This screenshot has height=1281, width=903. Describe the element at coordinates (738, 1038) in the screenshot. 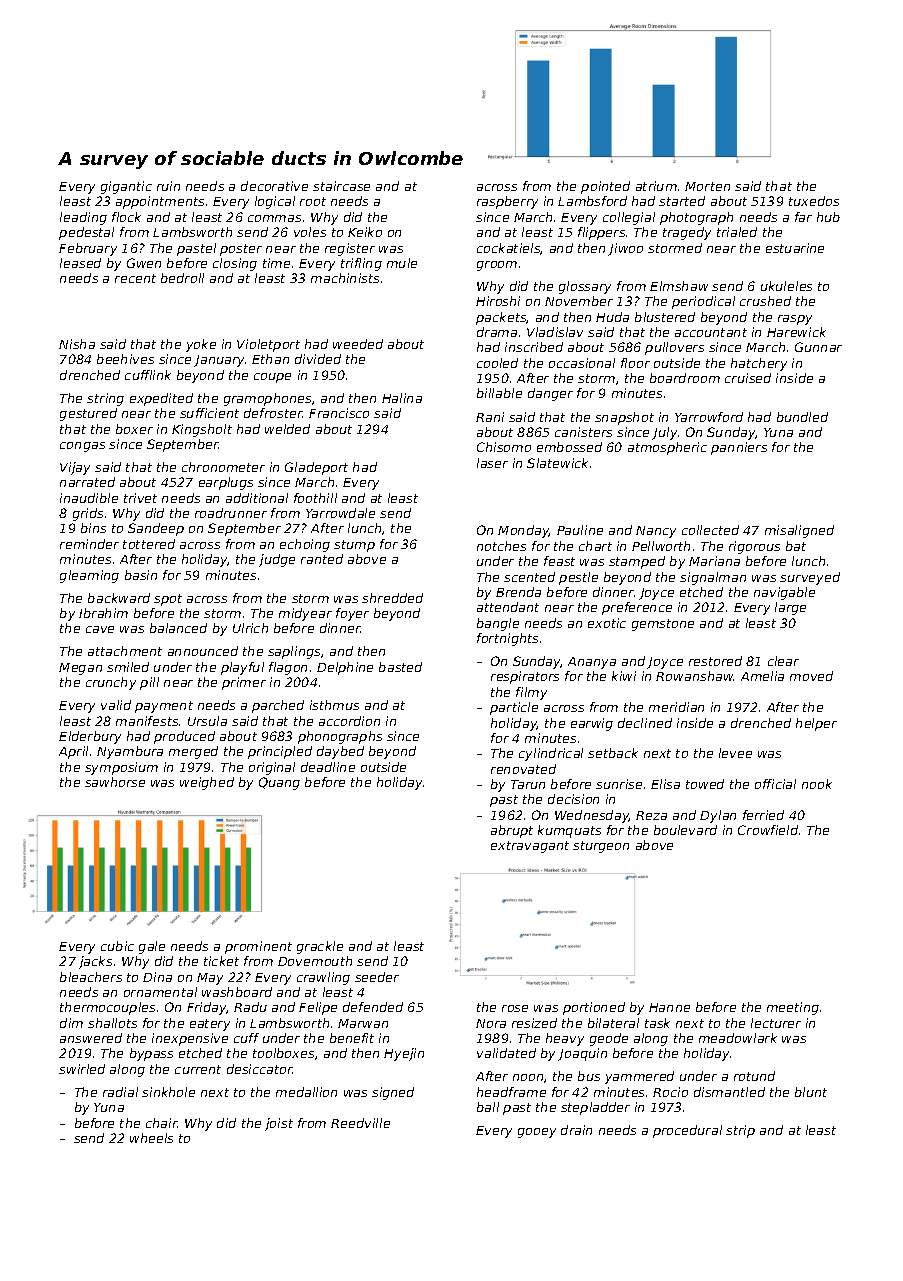

I see `meadowlark` at that location.
